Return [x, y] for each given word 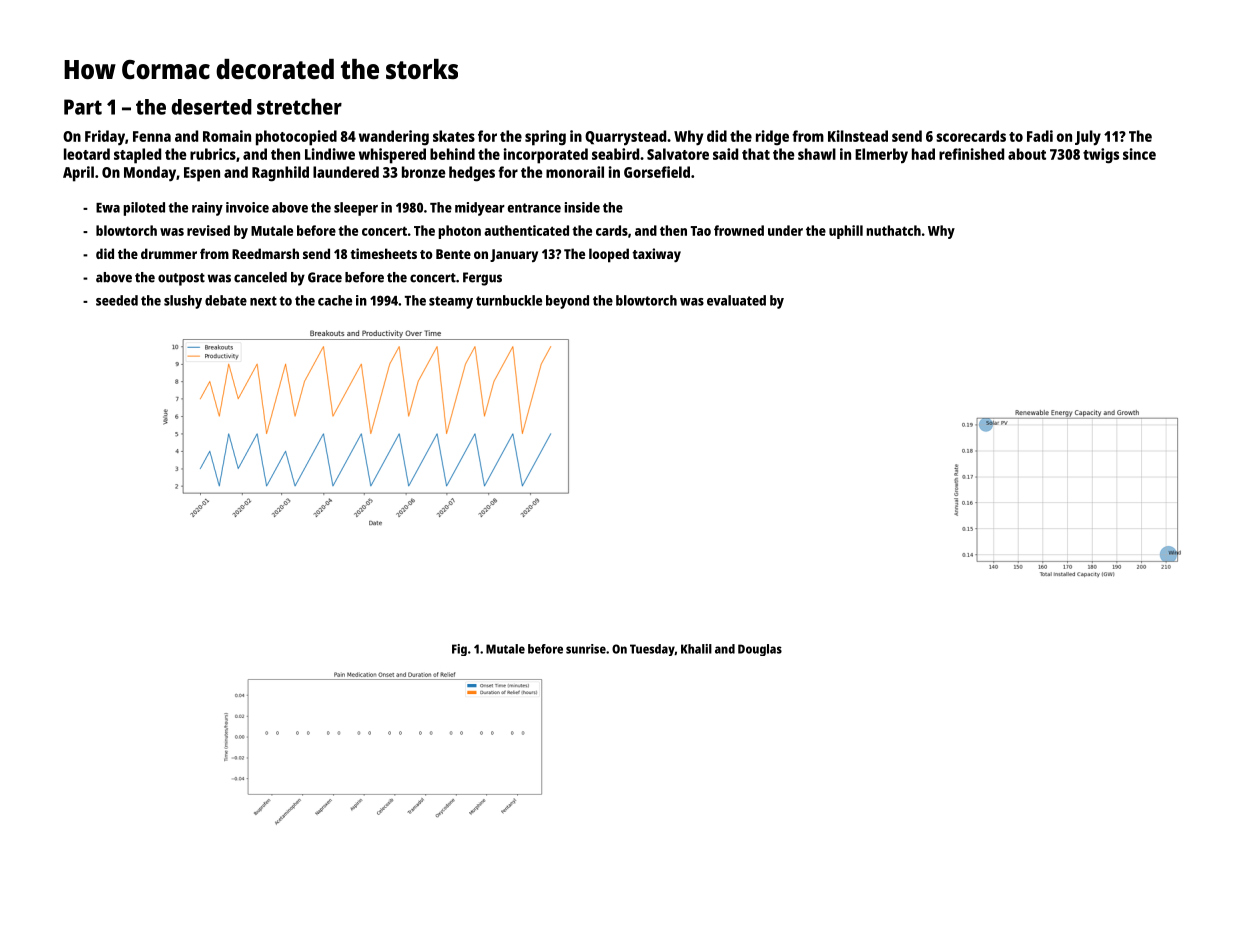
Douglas [760, 650]
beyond [567, 302]
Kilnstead [858, 136]
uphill [846, 232]
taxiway [656, 255]
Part [83, 107]
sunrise [586, 649]
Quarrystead [625, 138]
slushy [183, 302]
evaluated [736, 300]
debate [226, 300]
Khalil [696, 649]
